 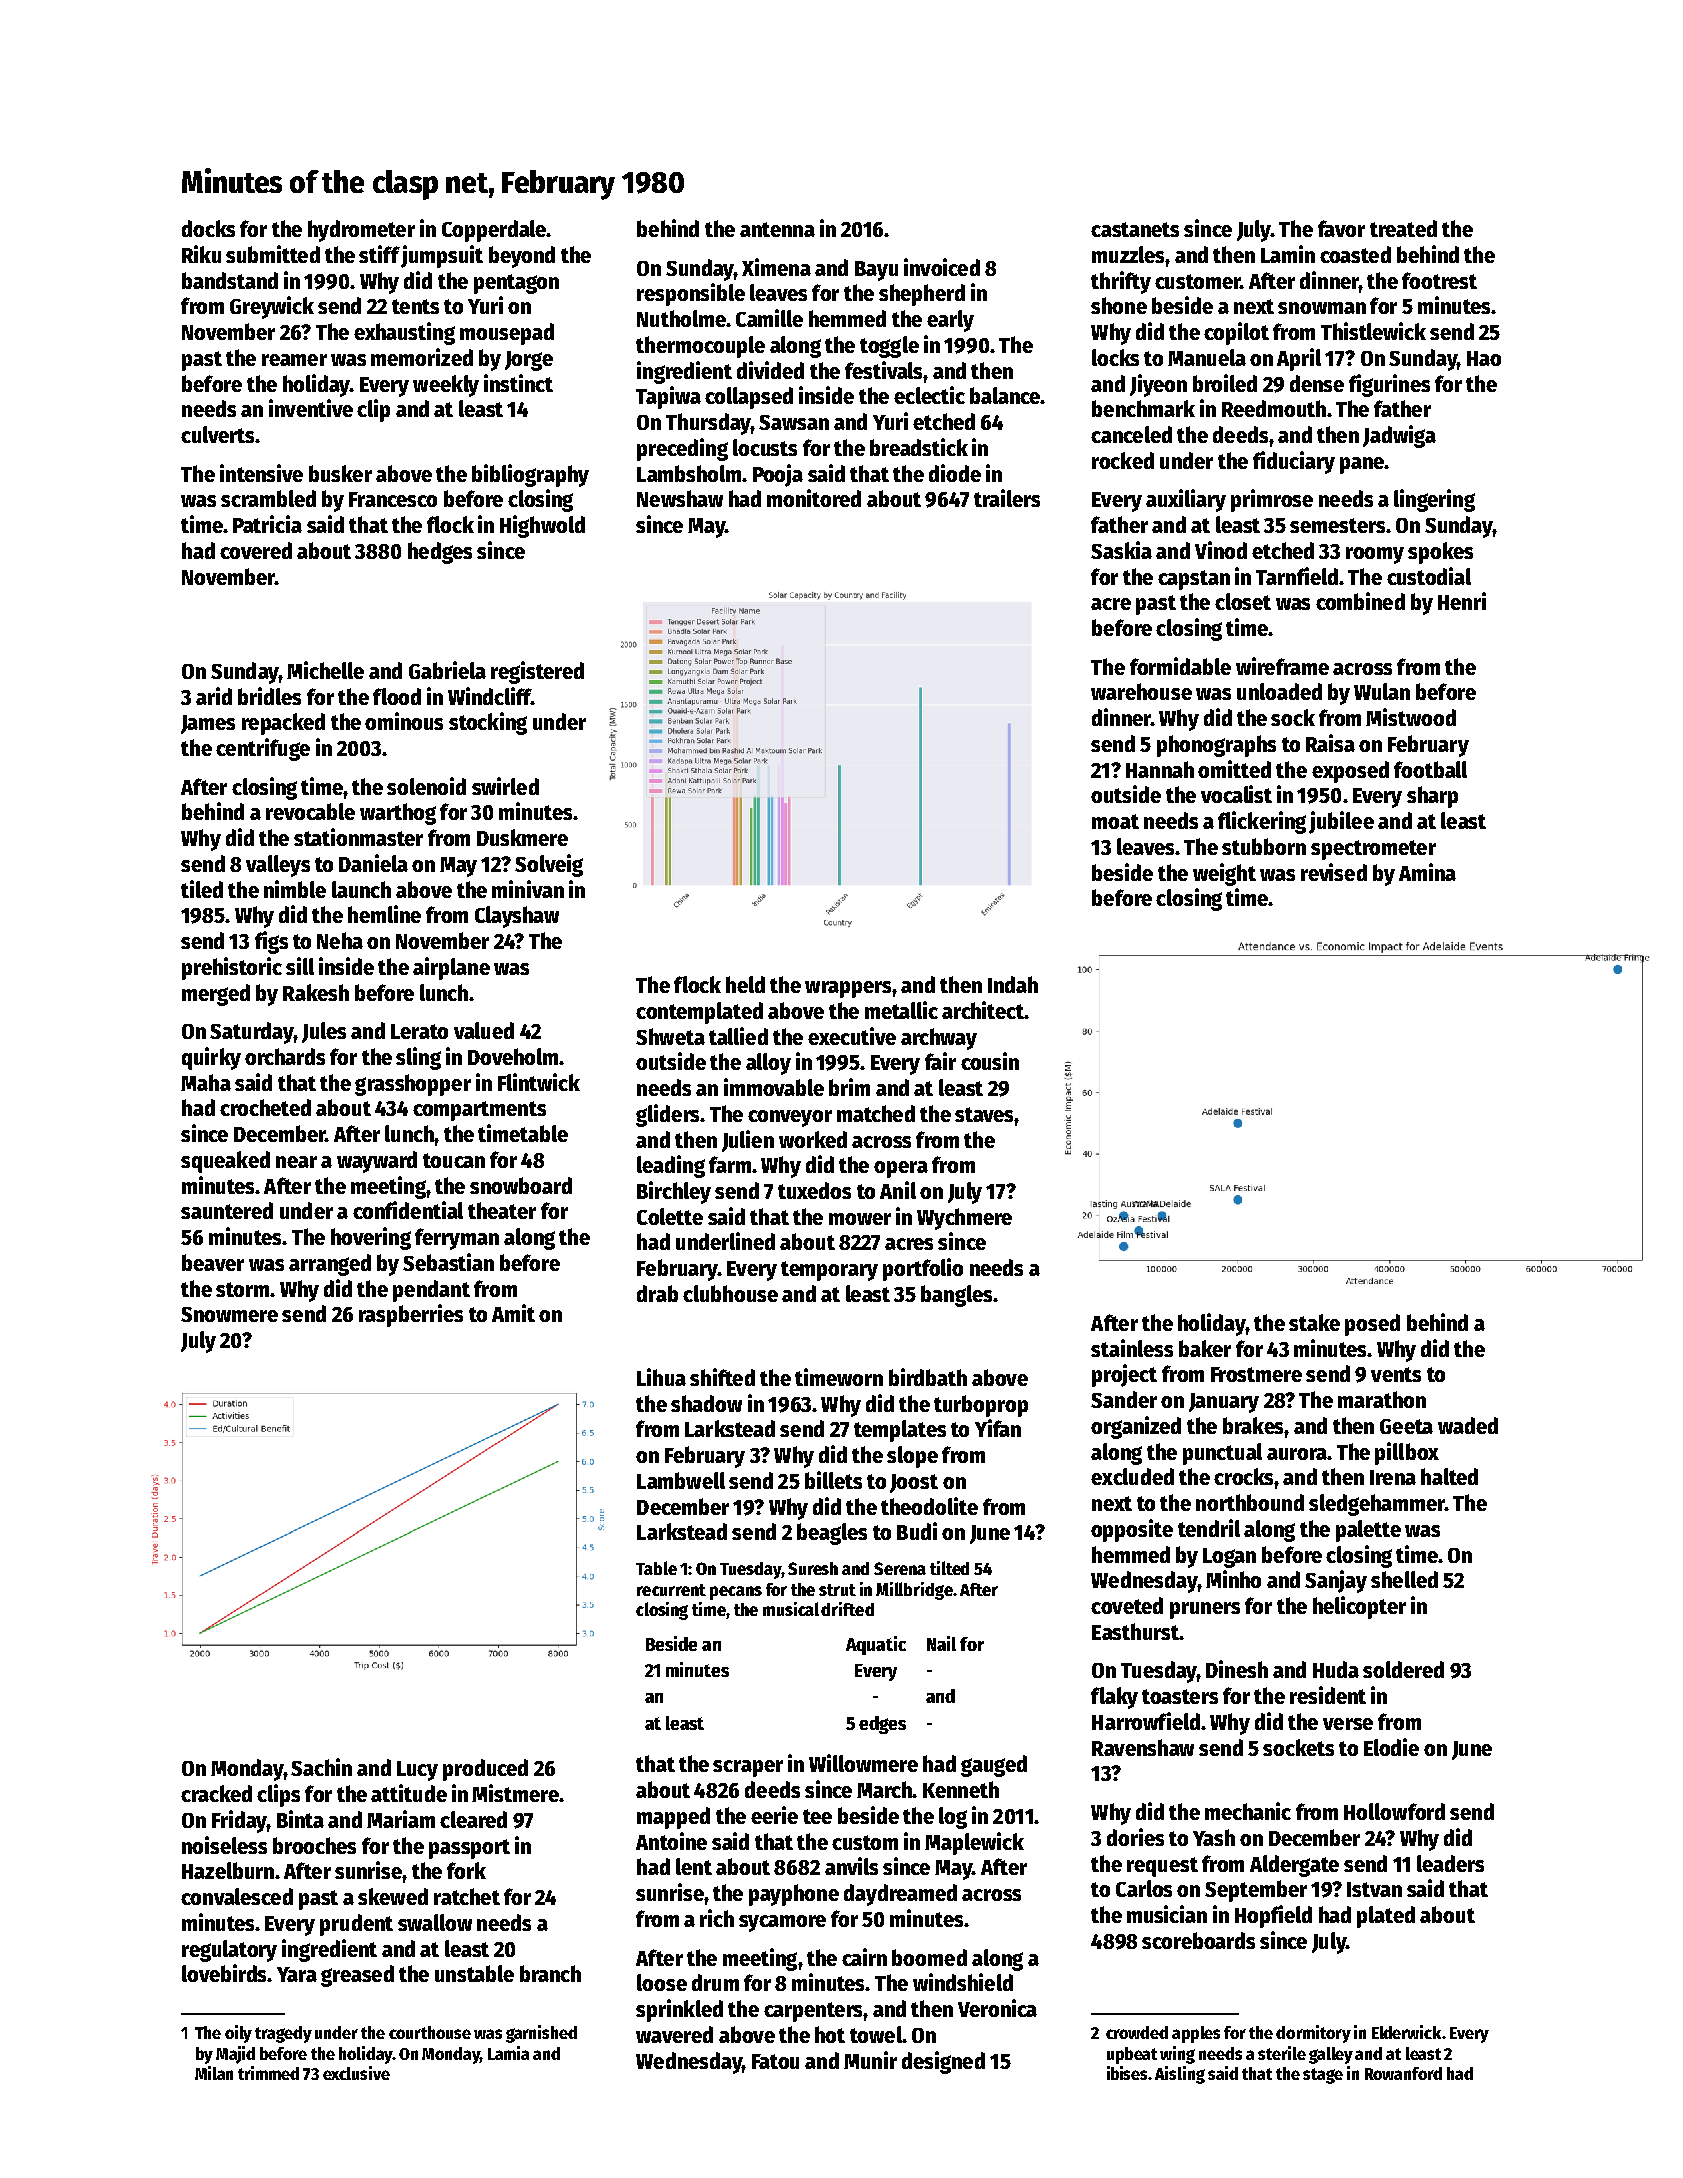 What do you see at coordinates (994, 1766) in the image?
I see `gauged` at bounding box center [994, 1766].
